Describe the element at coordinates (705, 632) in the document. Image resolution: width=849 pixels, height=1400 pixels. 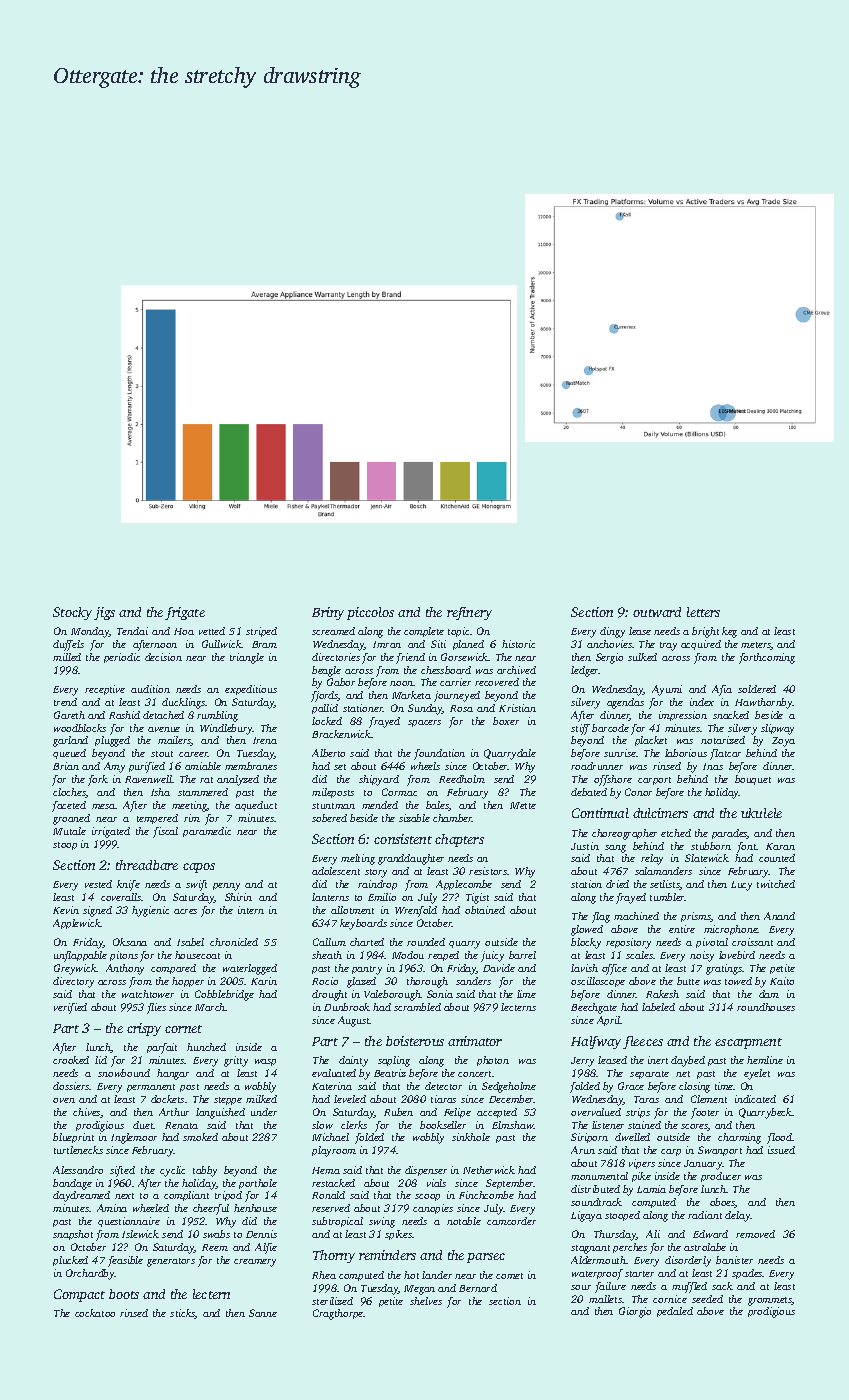
I see `bright` at that location.
